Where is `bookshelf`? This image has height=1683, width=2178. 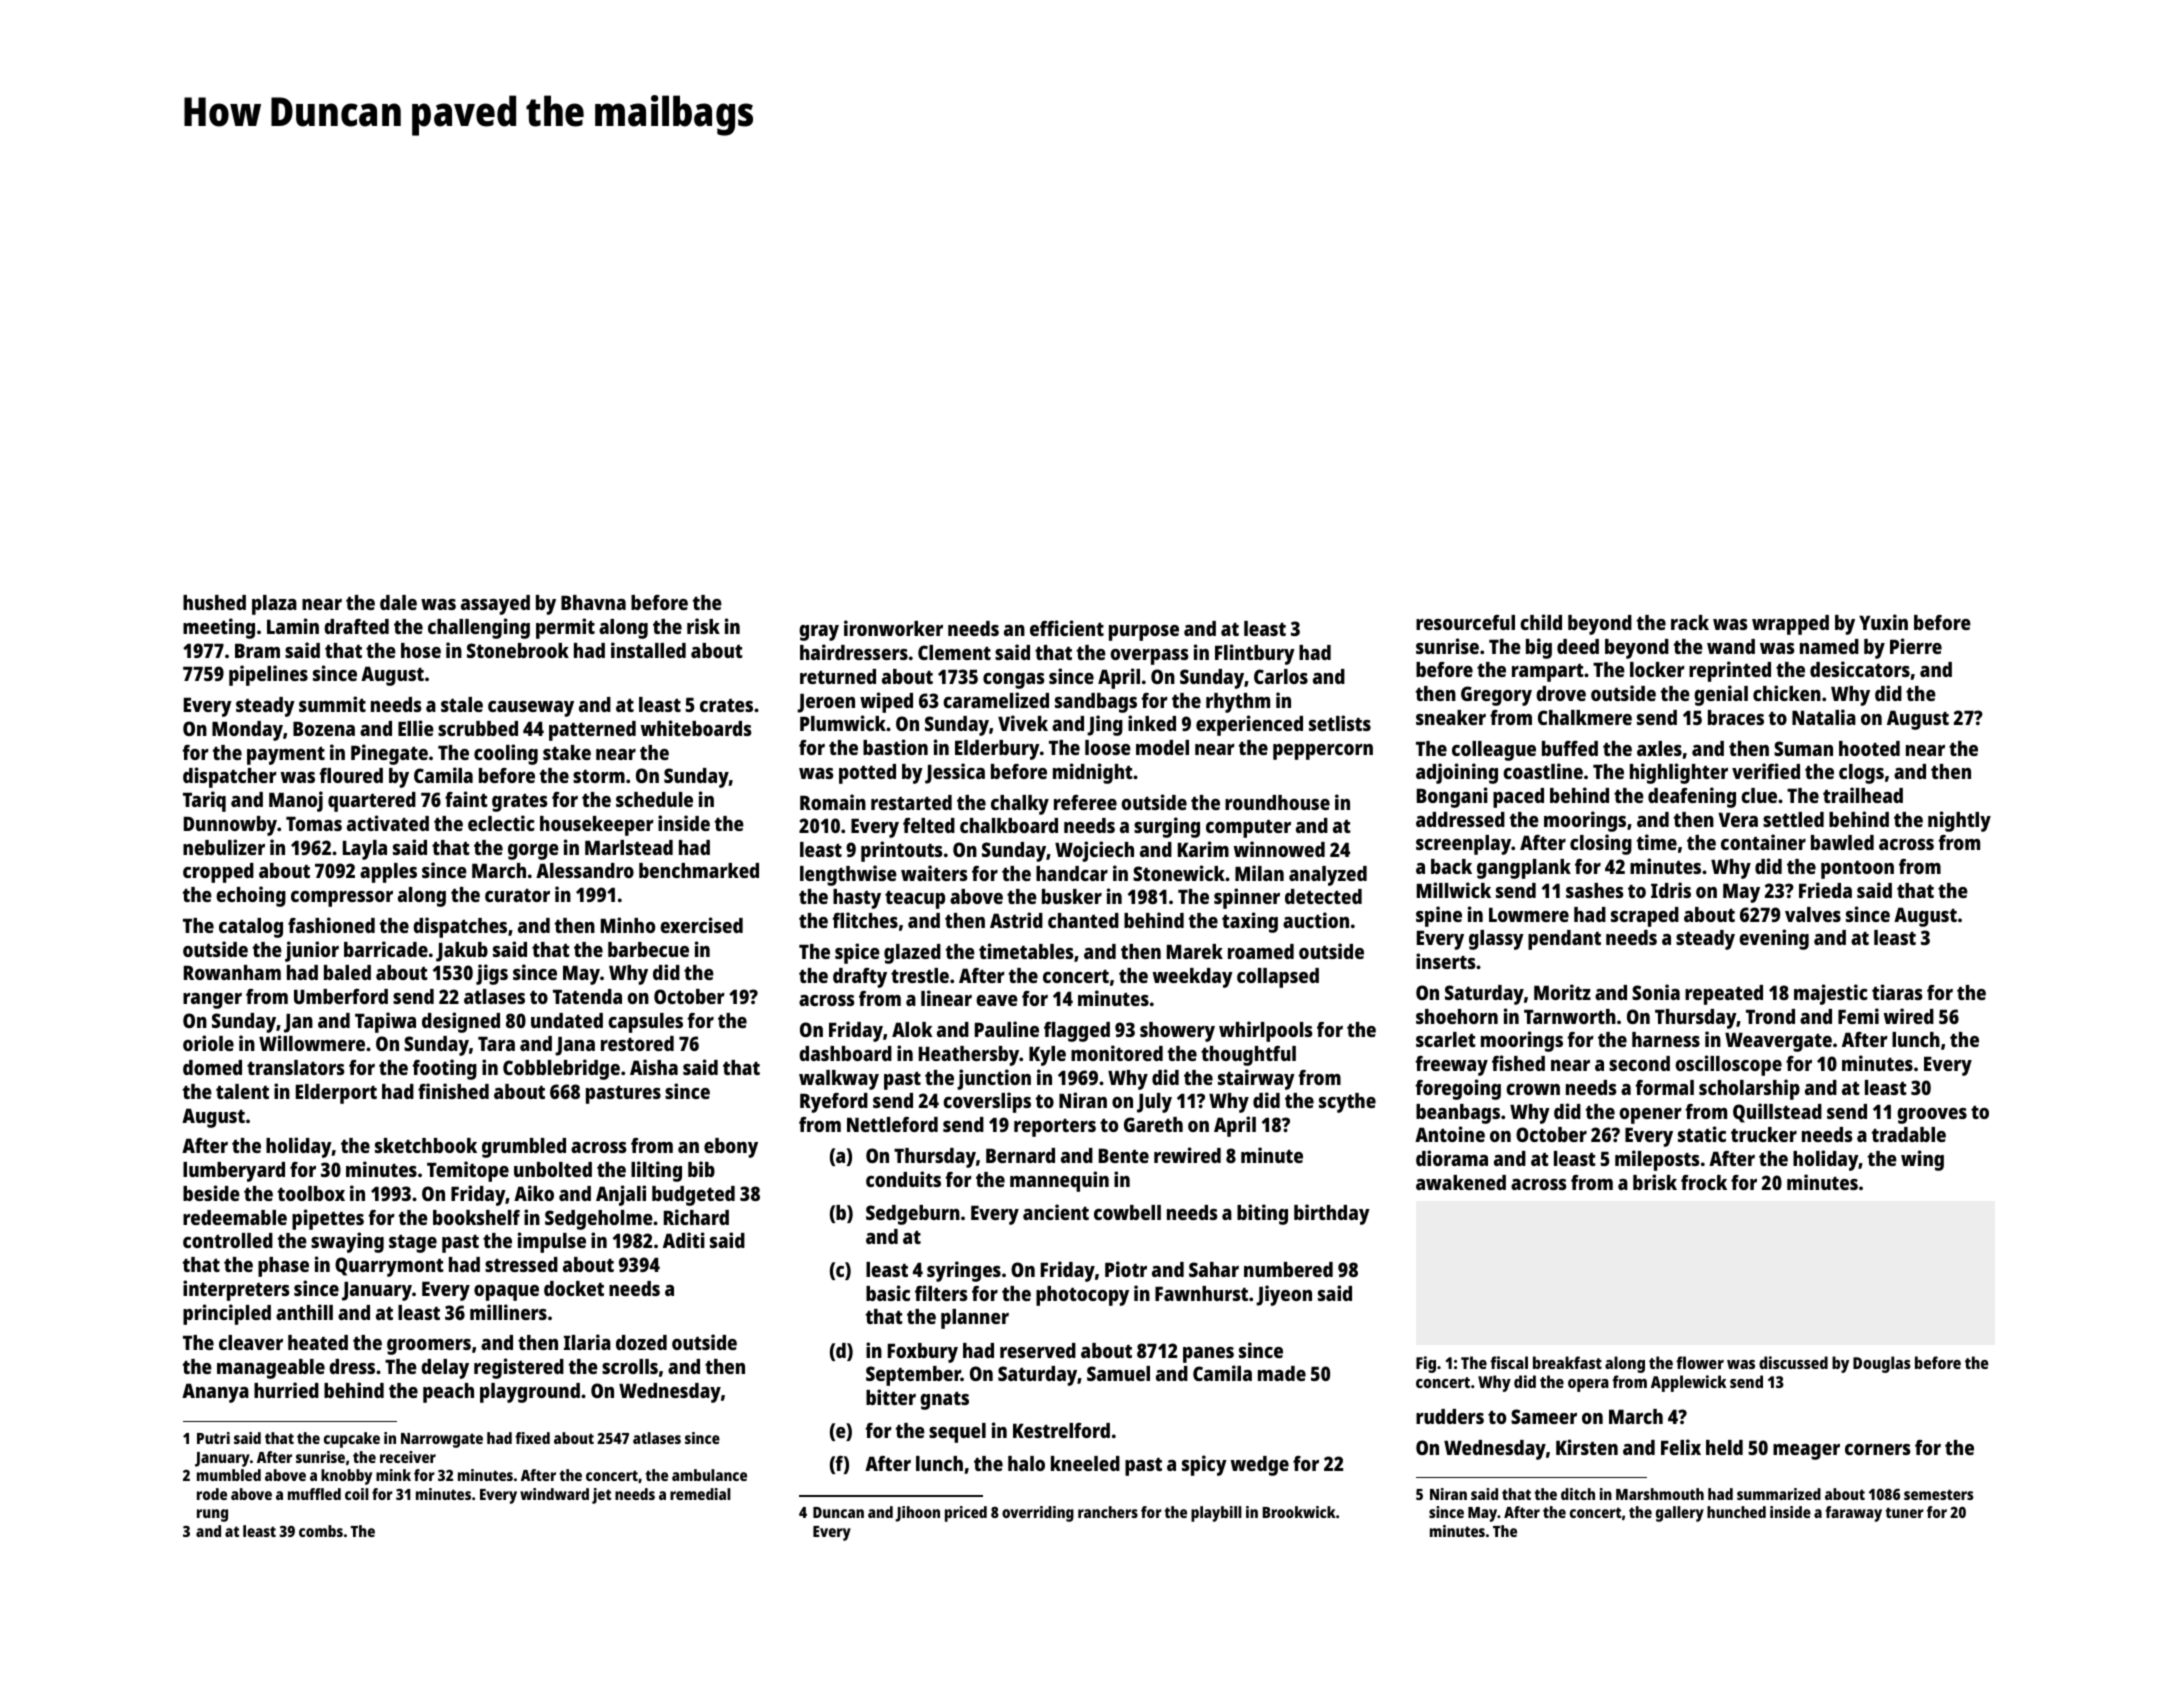
bookshelf is located at coordinates (476, 1217).
